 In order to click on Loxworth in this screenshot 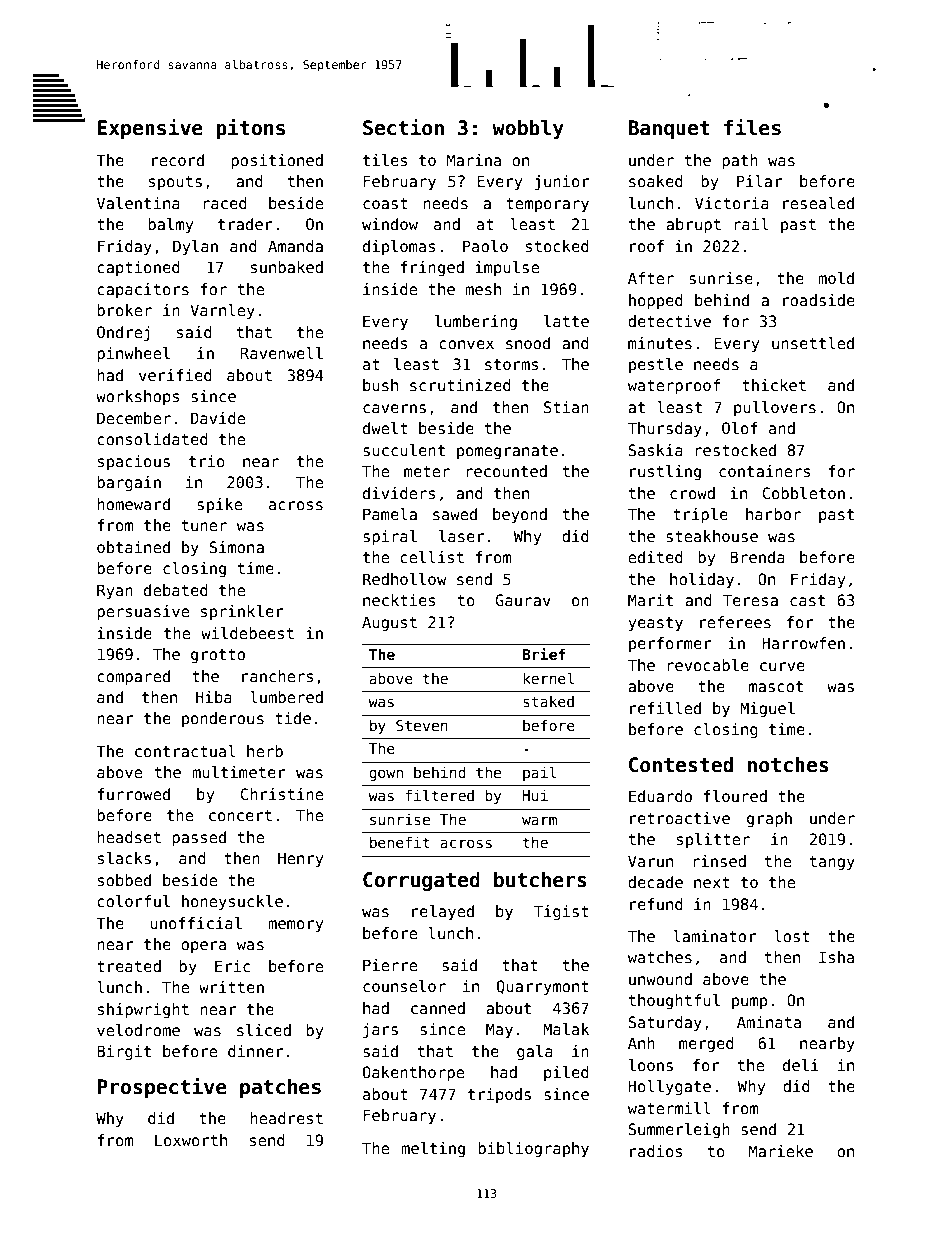, I will do `click(191, 1140)`.
